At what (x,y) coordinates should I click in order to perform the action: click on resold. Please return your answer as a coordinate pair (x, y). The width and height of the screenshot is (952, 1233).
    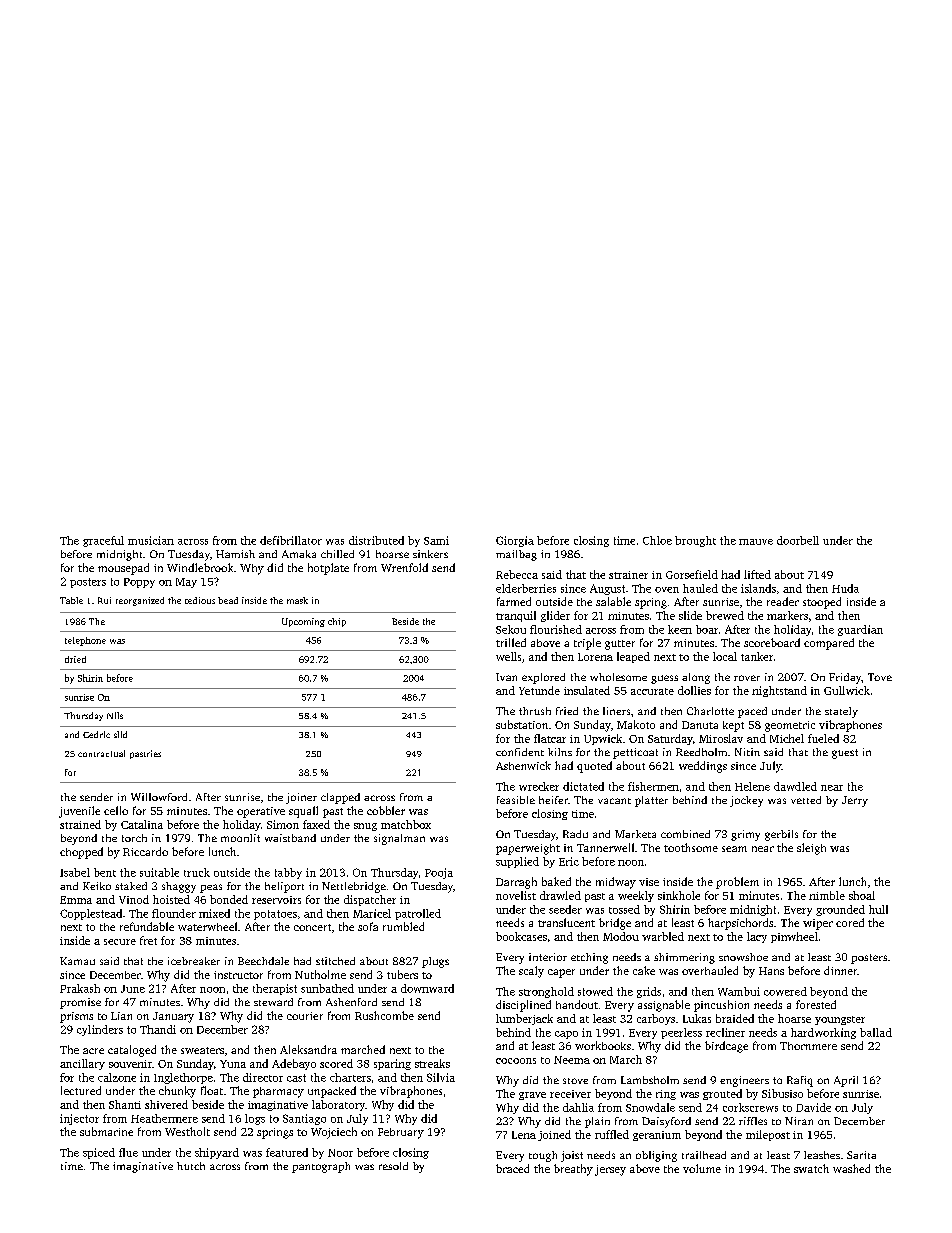
    Looking at the image, I should click on (393, 1166).
